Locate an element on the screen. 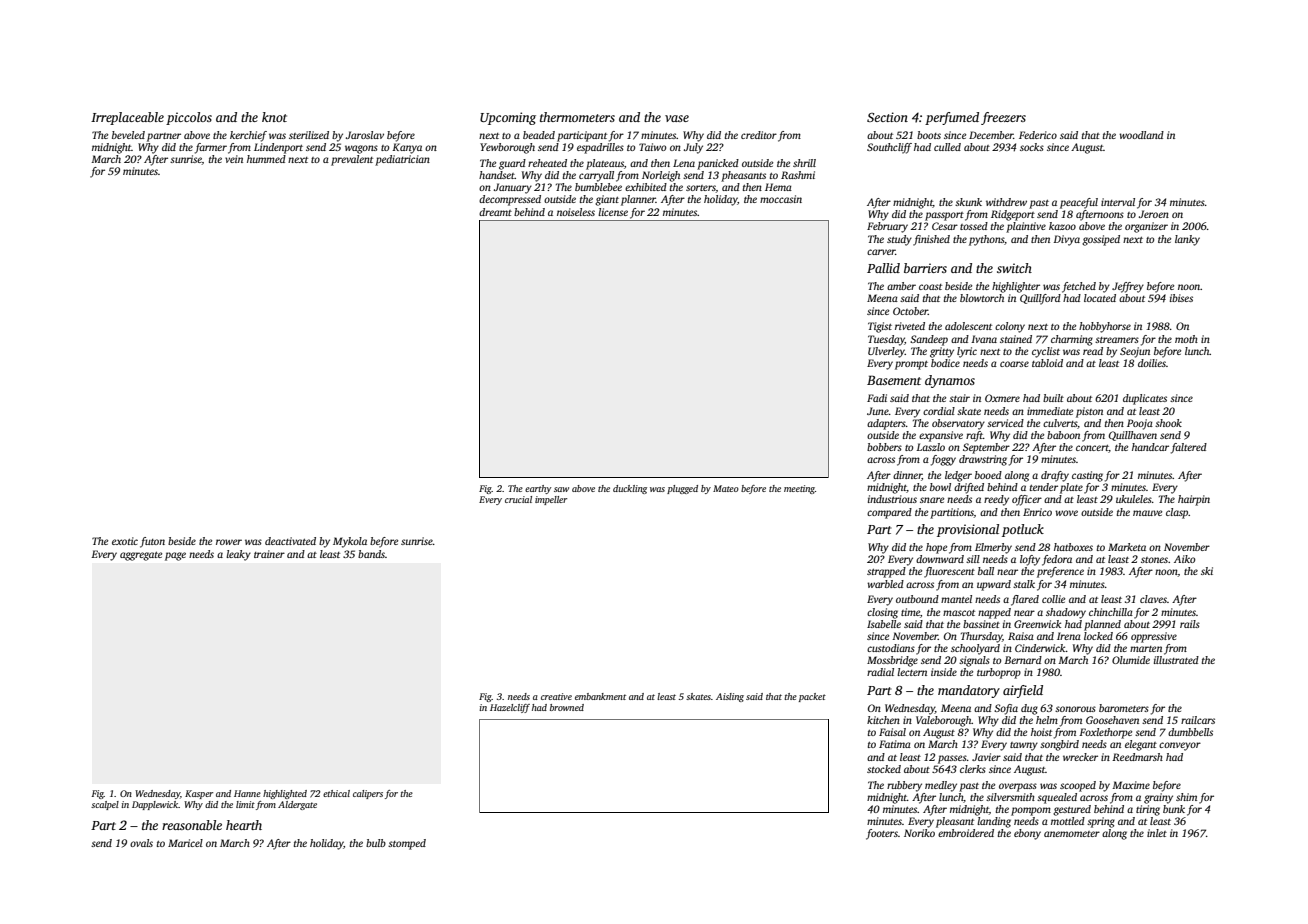  Maricel is located at coordinates (185, 843).
